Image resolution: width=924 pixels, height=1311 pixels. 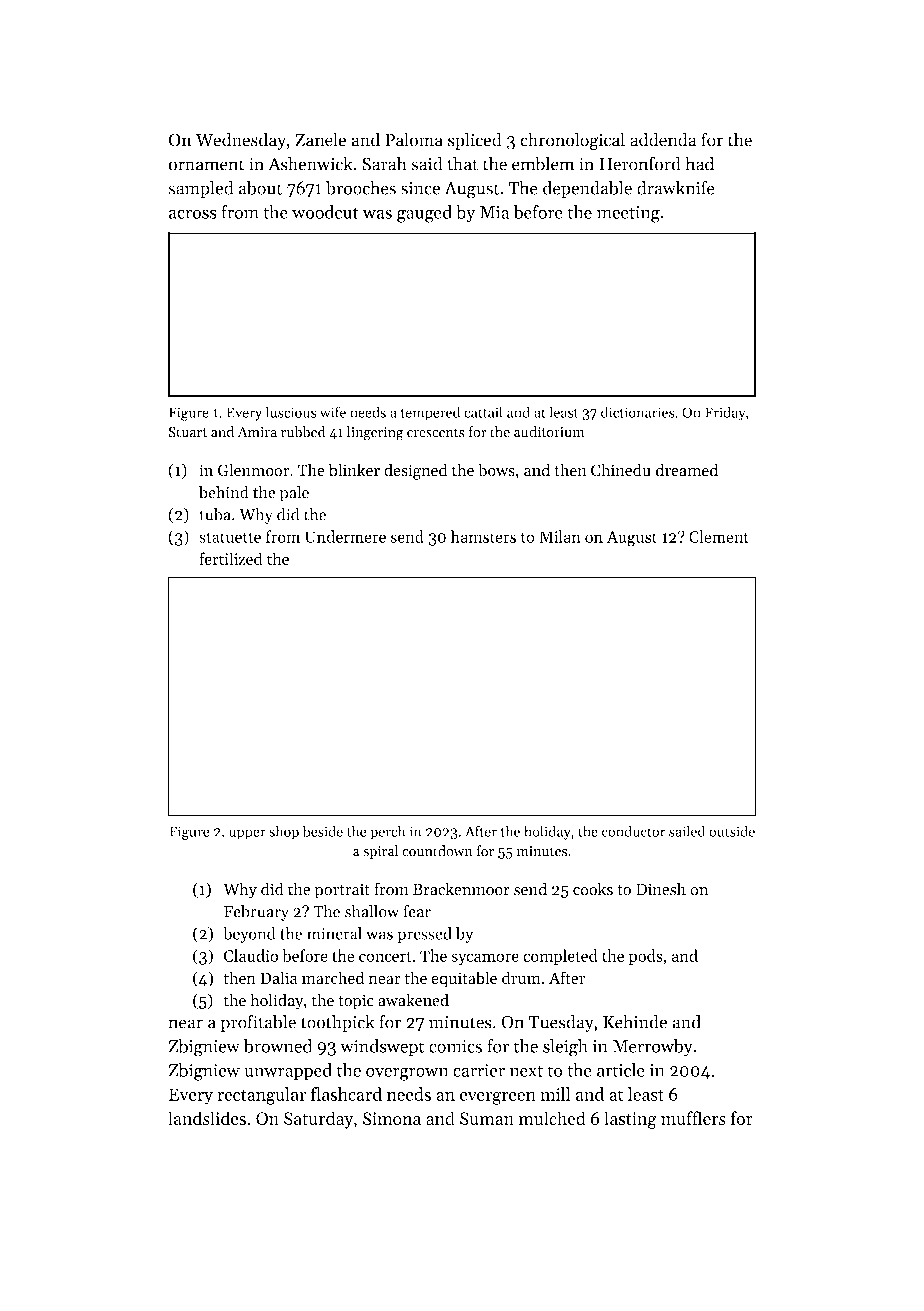 What do you see at coordinates (543, 163) in the image?
I see `emblem` at bounding box center [543, 163].
